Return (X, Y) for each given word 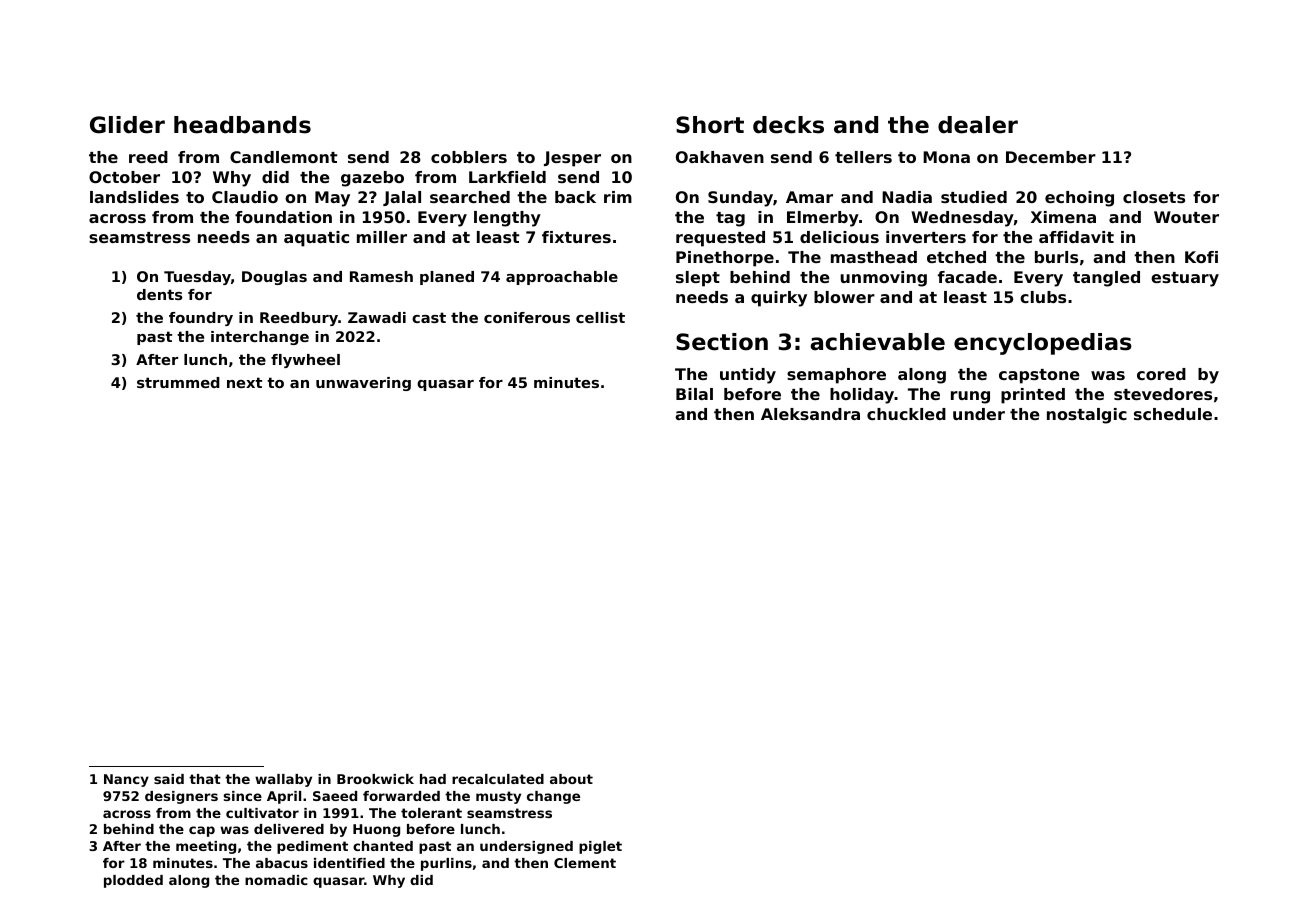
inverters (926, 237)
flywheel (305, 361)
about (571, 779)
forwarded (401, 796)
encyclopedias (1043, 344)
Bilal (694, 394)
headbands (242, 125)
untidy (748, 376)
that (205, 779)
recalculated (498, 779)
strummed (178, 382)
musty (498, 797)
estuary (1185, 279)
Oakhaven (720, 157)
